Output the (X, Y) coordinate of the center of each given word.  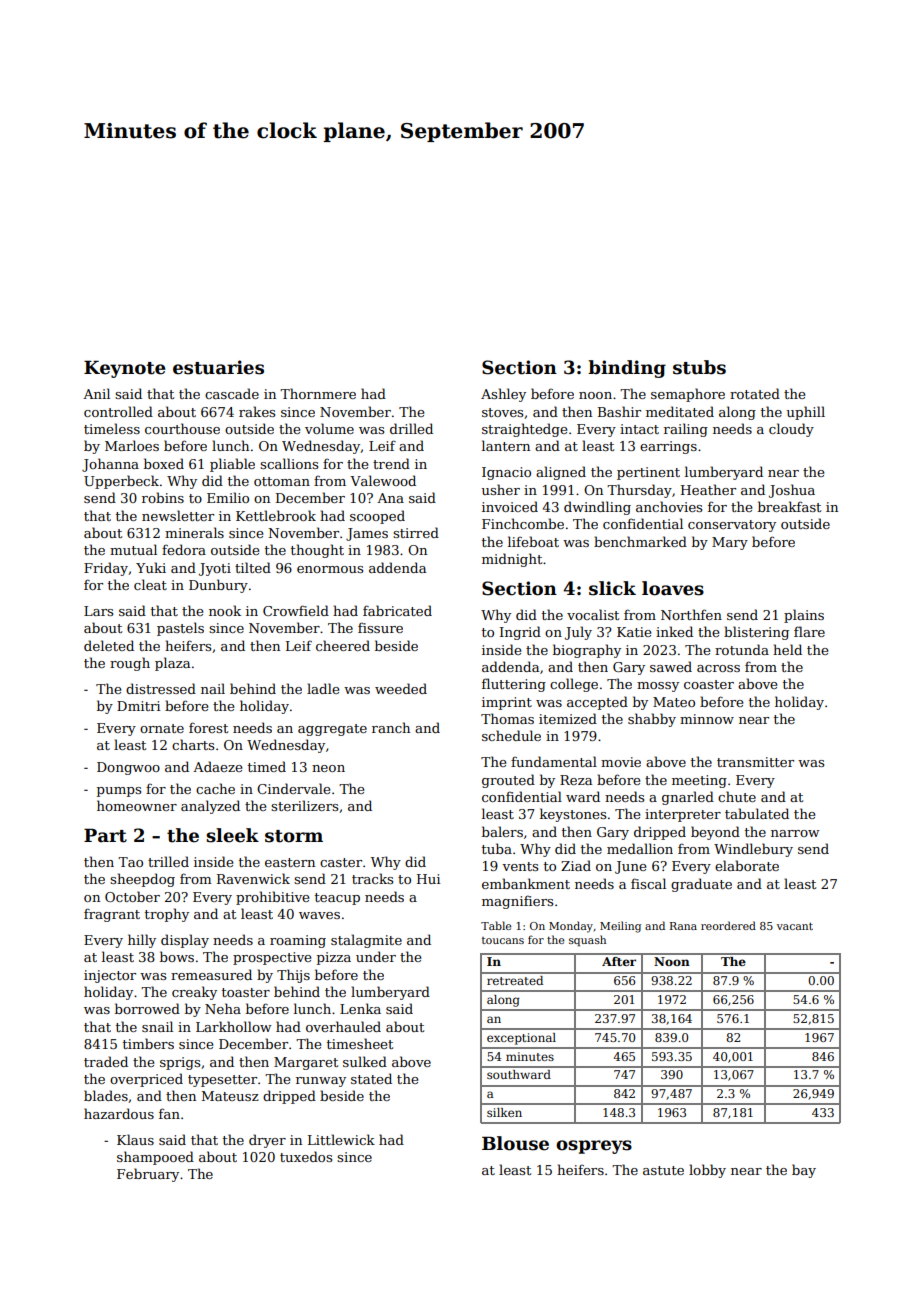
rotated (755, 393)
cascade (232, 393)
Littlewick (341, 1139)
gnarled (688, 798)
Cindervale (293, 788)
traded (106, 1061)
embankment (526, 883)
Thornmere (318, 393)
